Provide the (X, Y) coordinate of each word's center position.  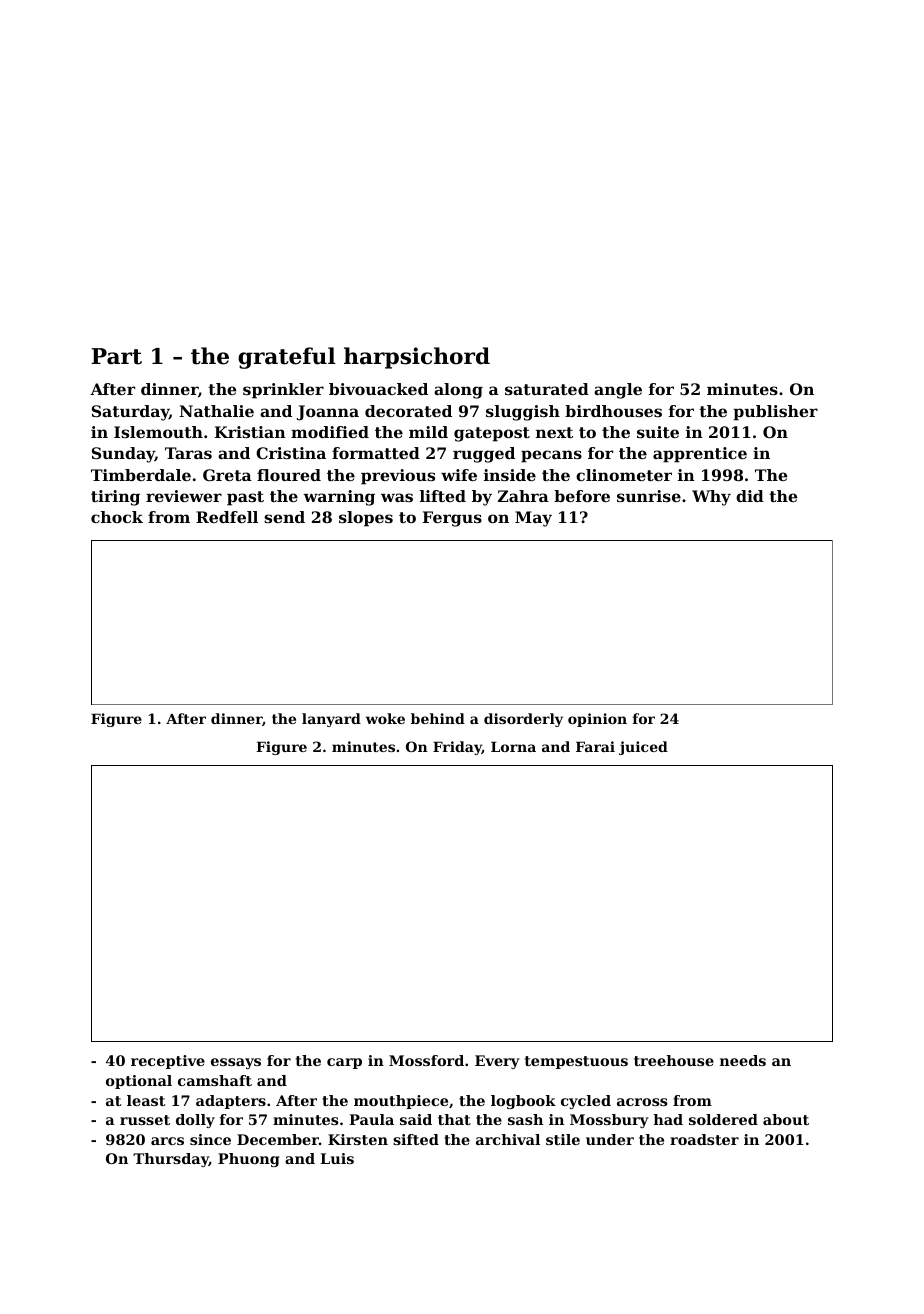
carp (344, 1063)
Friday (457, 748)
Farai (595, 746)
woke (385, 718)
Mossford (426, 1060)
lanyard (331, 720)
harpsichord (417, 358)
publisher (775, 413)
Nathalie (216, 411)
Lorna (513, 747)
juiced (643, 748)
